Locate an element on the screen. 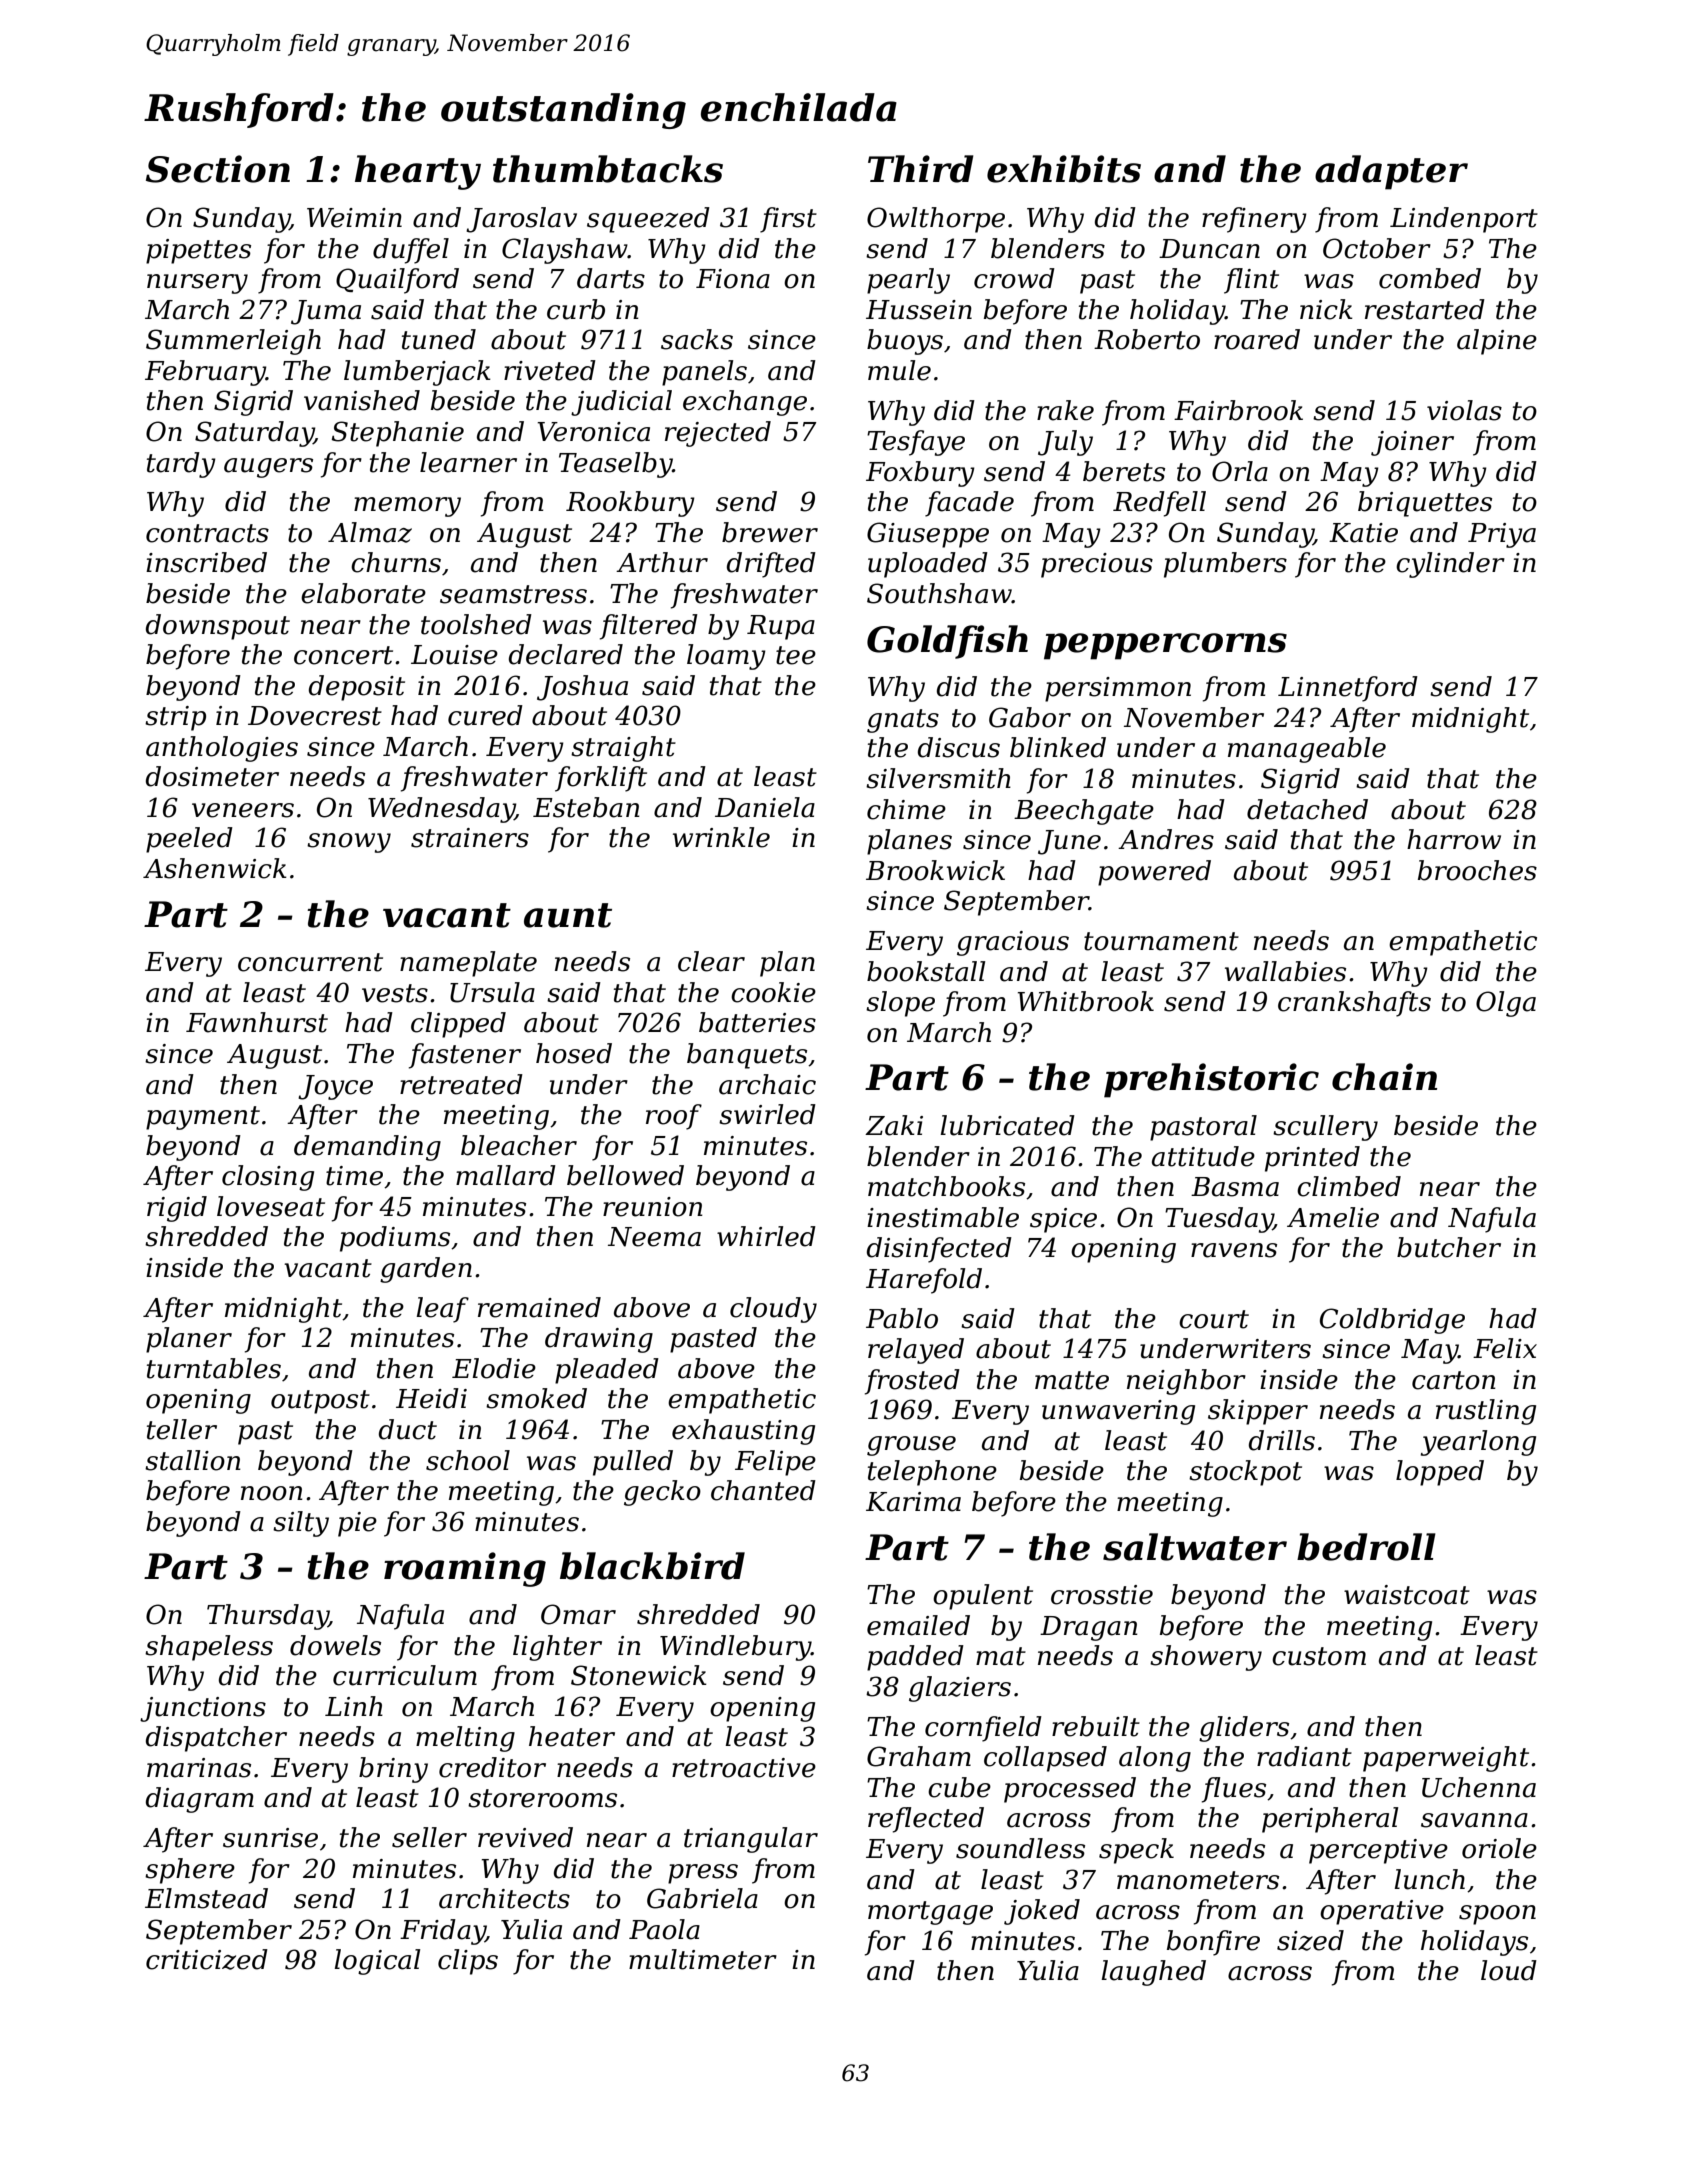  soundless is located at coordinates (1020, 1848).
